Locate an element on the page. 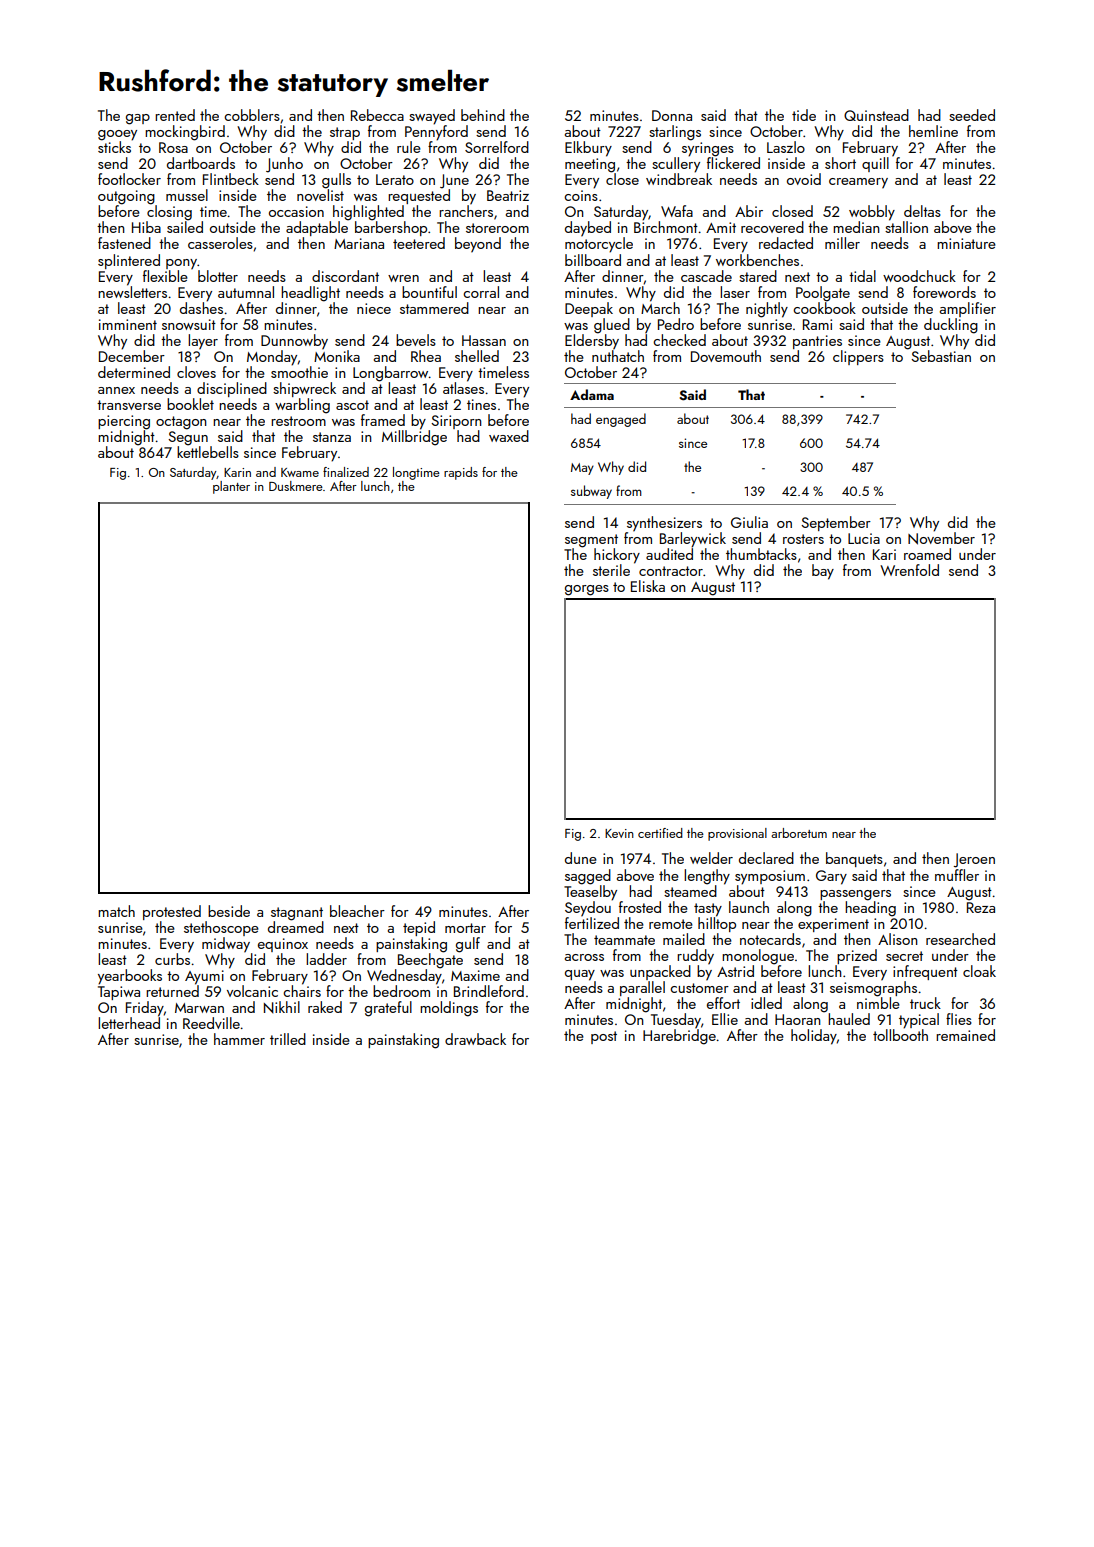 The image size is (1094, 1547). Kevin is located at coordinates (619, 833).
